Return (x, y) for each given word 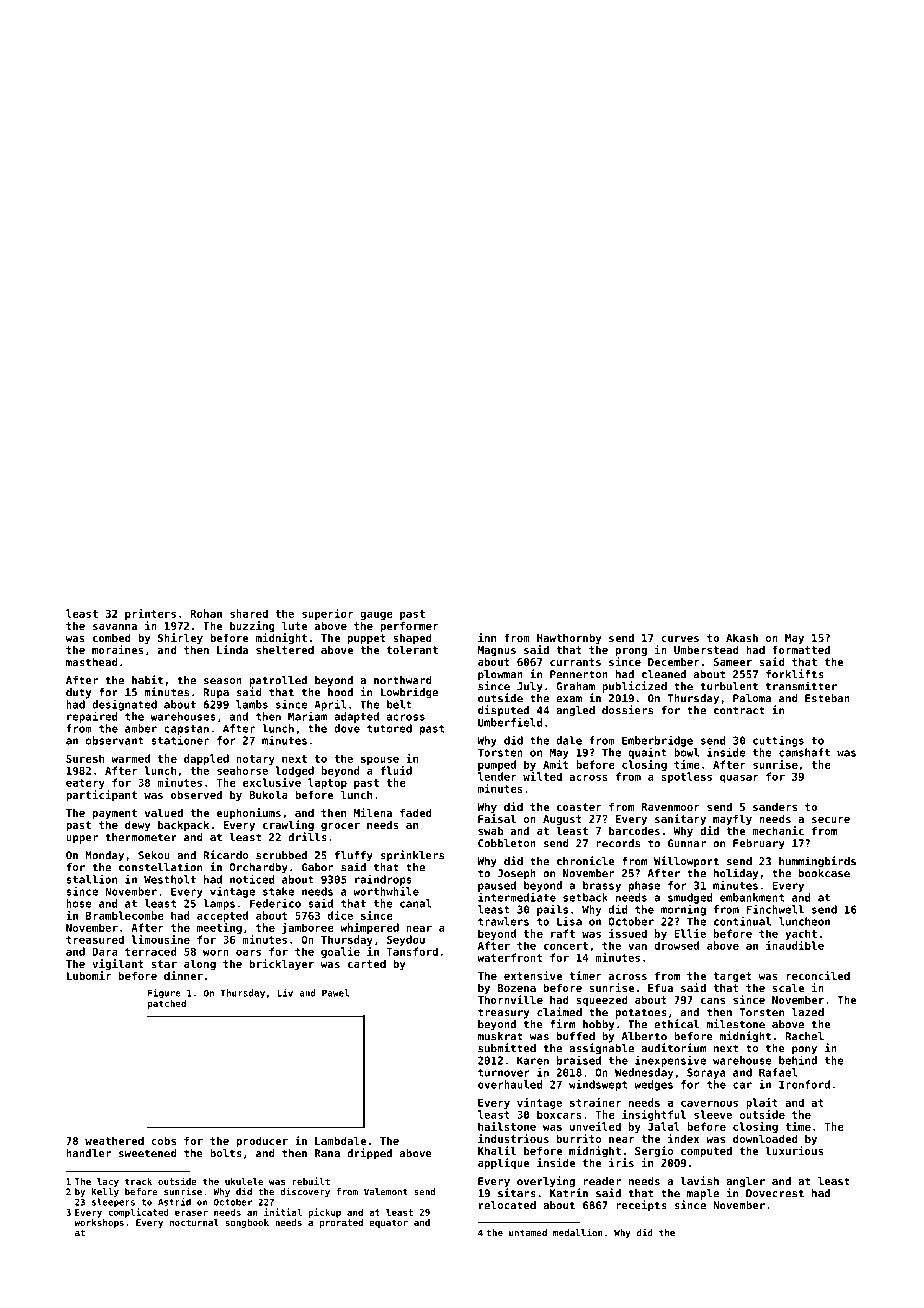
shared (249, 613)
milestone (736, 1024)
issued (628, 933)
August (562, 820)
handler (88, 1153)
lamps (219, 904)
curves (680, 639)
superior (327, 614)
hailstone (507, 1126)
